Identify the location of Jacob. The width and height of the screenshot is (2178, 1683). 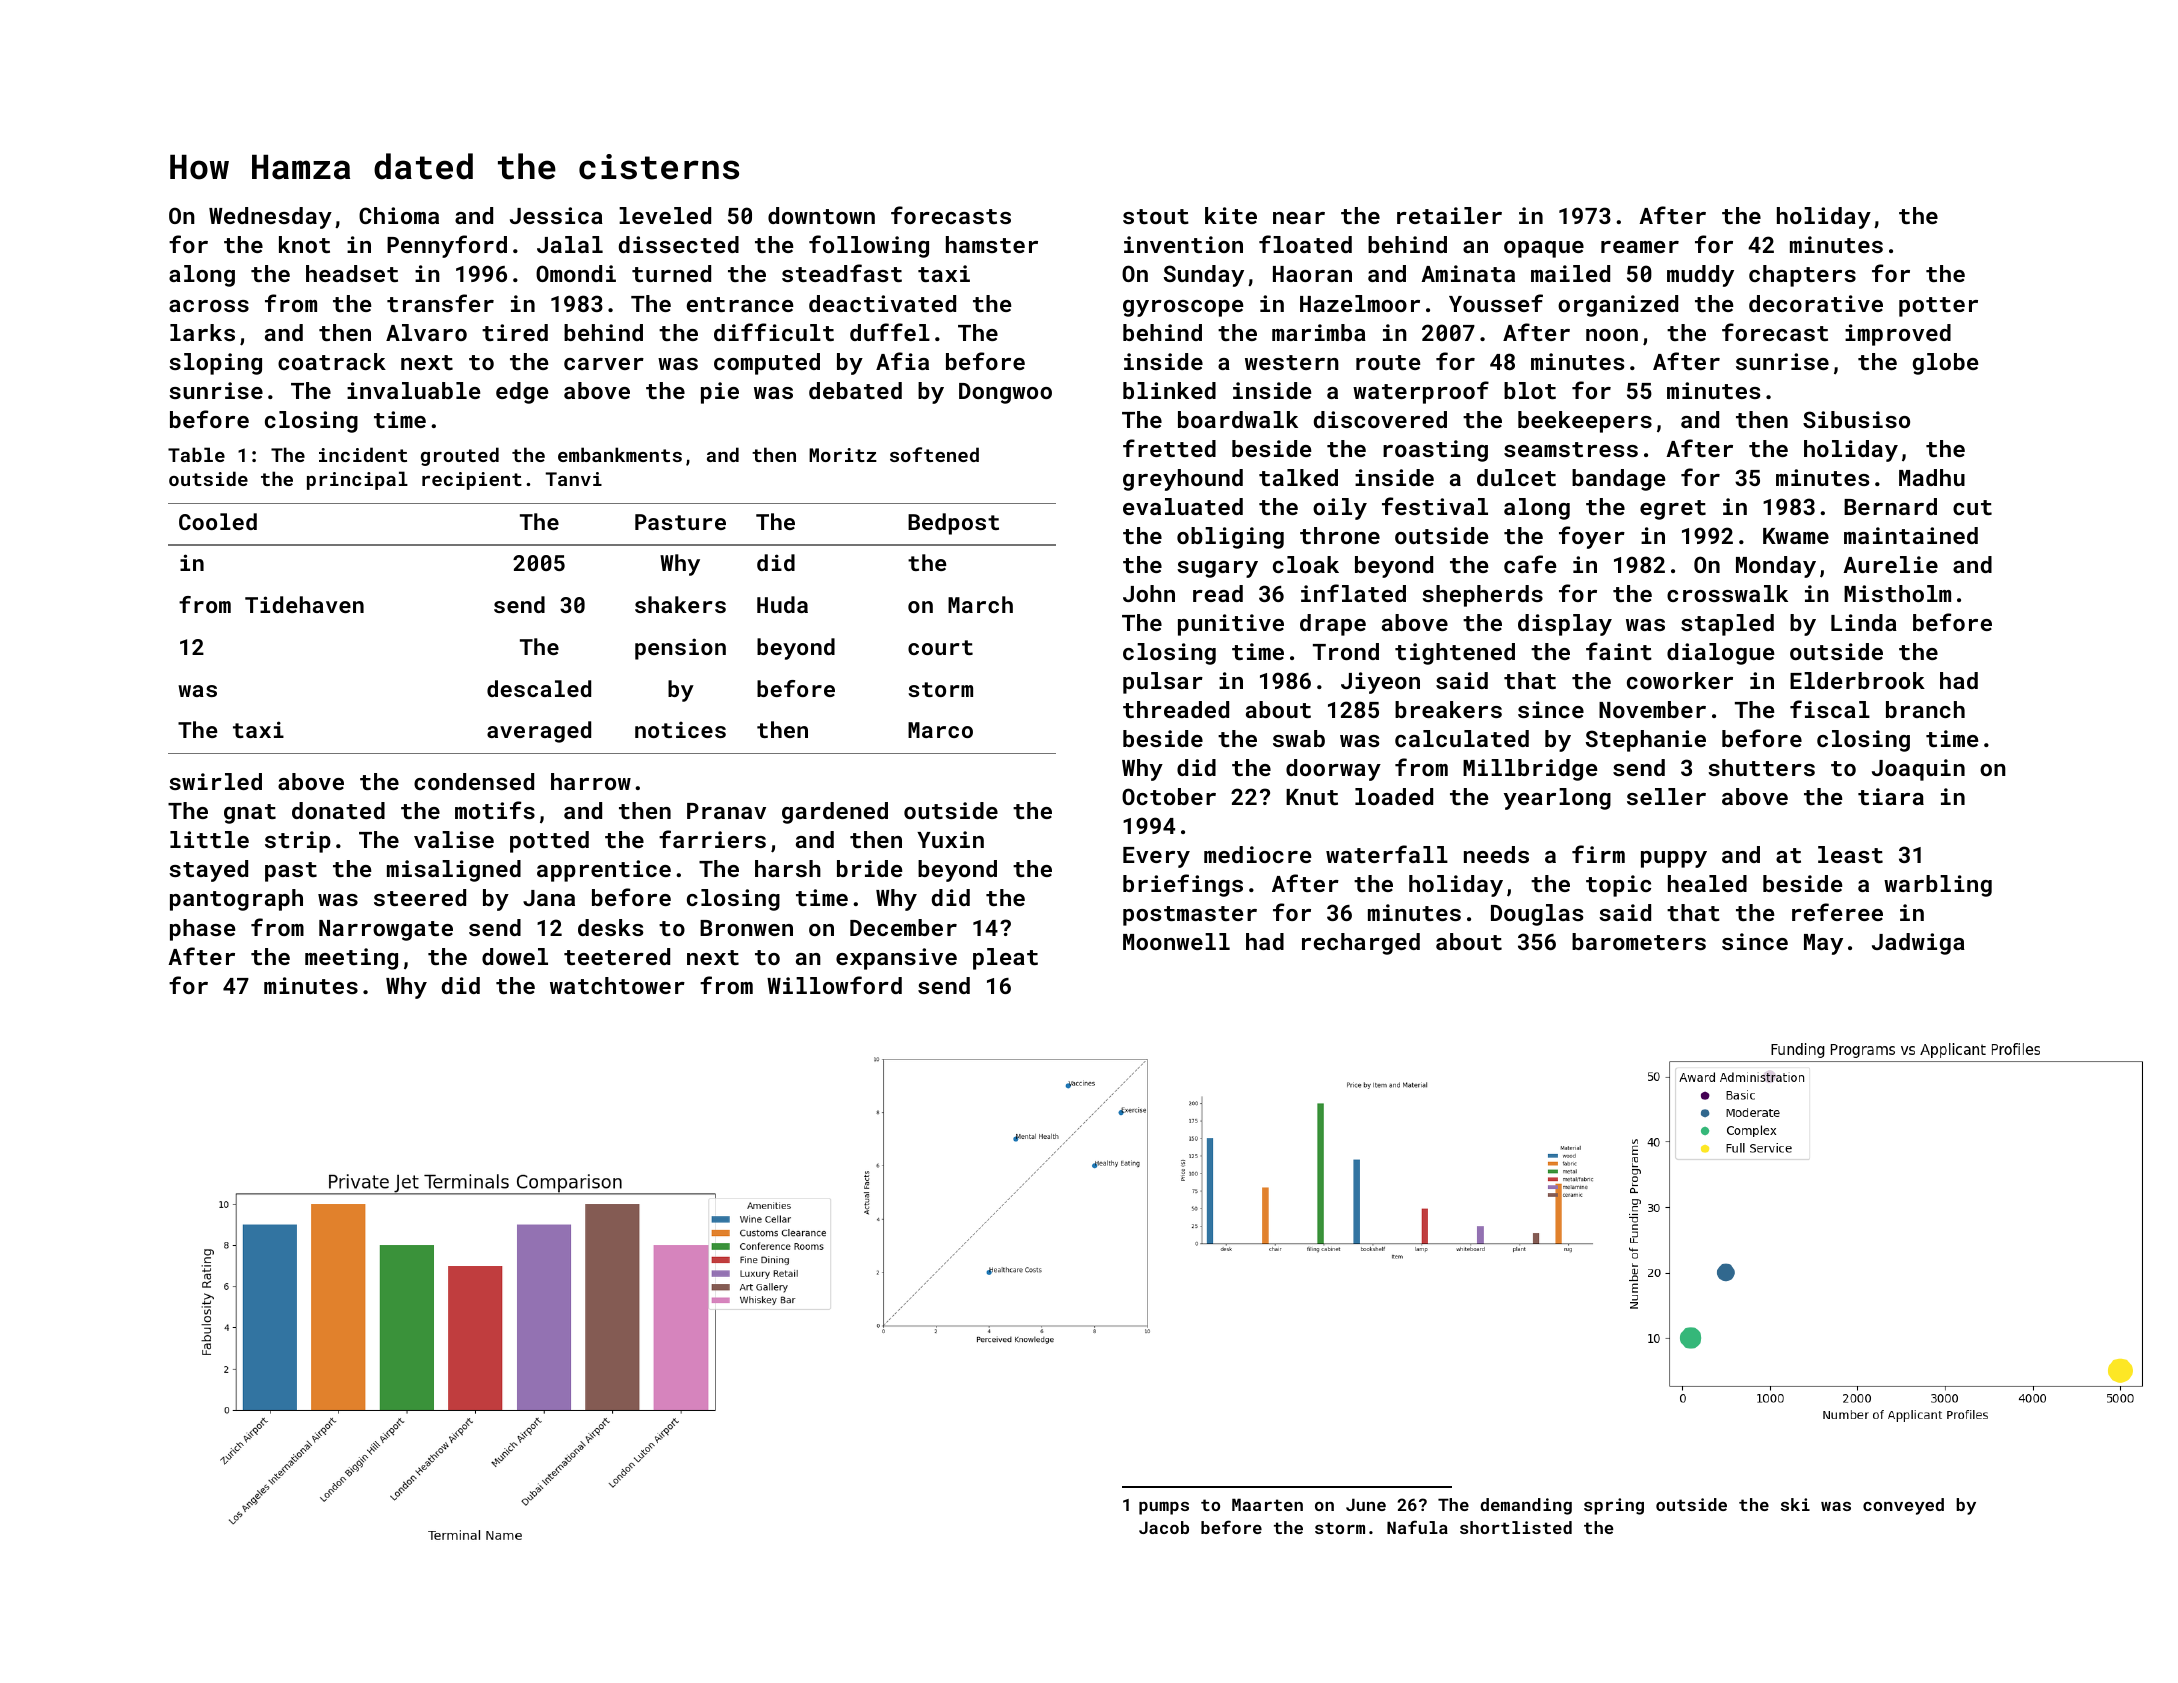
(1164, 1527).
